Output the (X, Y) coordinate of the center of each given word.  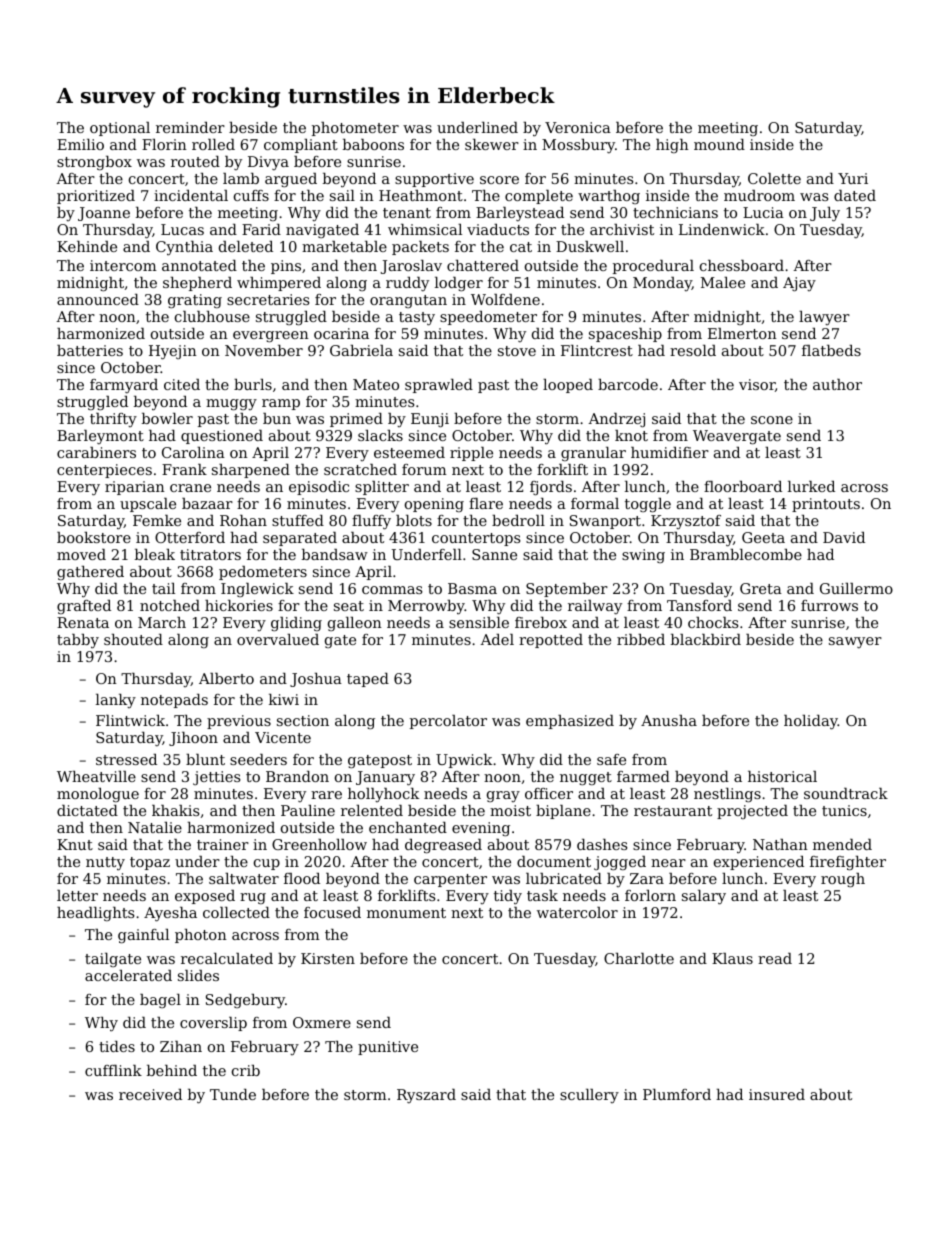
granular (593, 454)
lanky (116, 701)
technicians (675, 212)
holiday (811, 722)
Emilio (80, 144)
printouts (826, 505)
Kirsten (328, 958)
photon (201, 936)
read (775, 958)
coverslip (213, 1024)
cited (182, 384)
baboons (373, 144)
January (385, 778)
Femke (157, 520)
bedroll (518, 520)
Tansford (699, 605)
